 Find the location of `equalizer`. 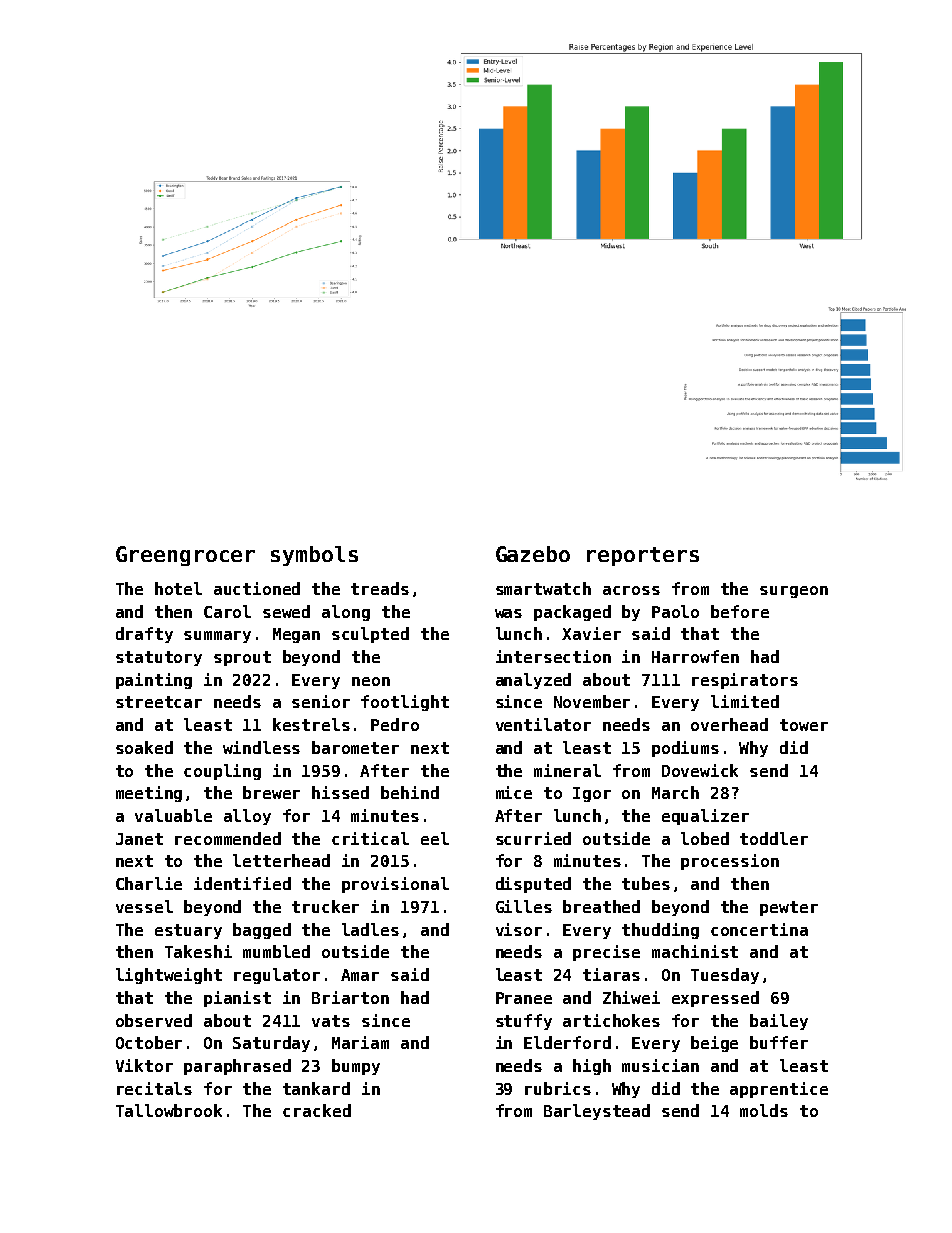

equalizer is located at coordinates (705, 817).
